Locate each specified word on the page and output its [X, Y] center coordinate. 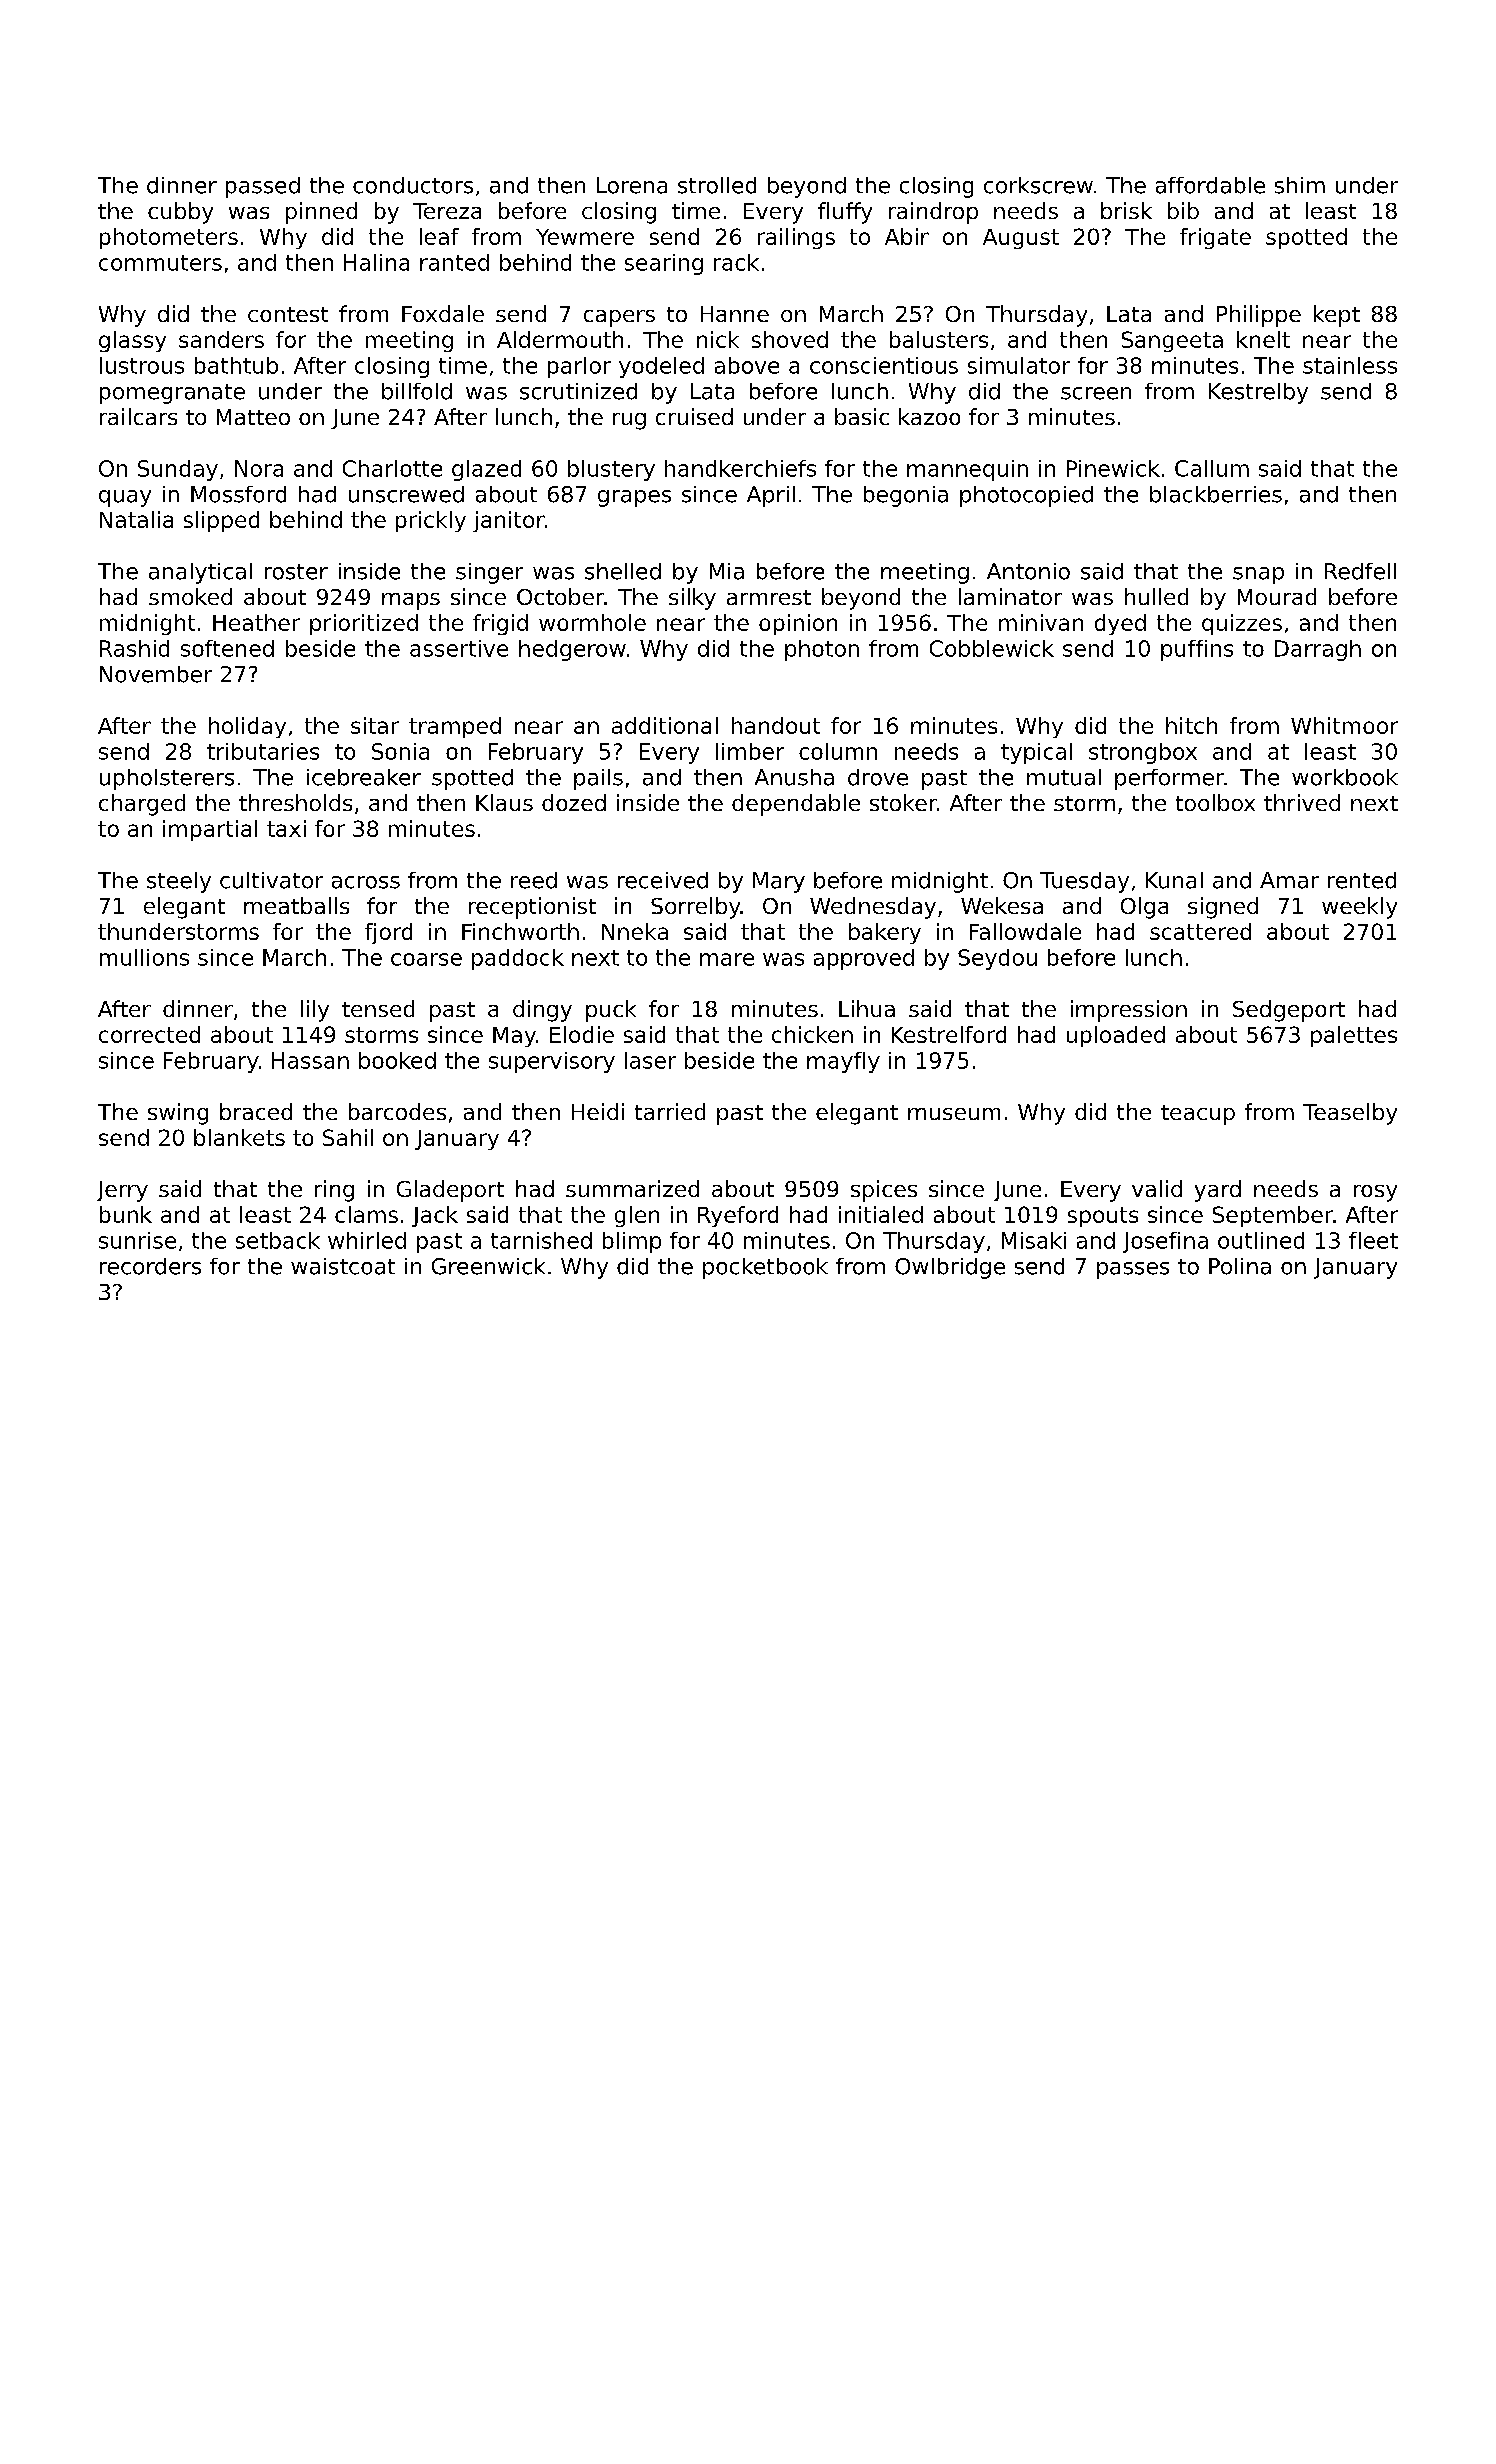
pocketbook [765, 1268]
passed [263, 187]
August [1021, 239]
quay [125, 498]
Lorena [632, 185]
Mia [727, 571]
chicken [812, 1034]
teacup [1198, 1115]
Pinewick [1113, 468]
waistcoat [343, 1266]
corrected [149, 1034]
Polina [1240, 1266]
